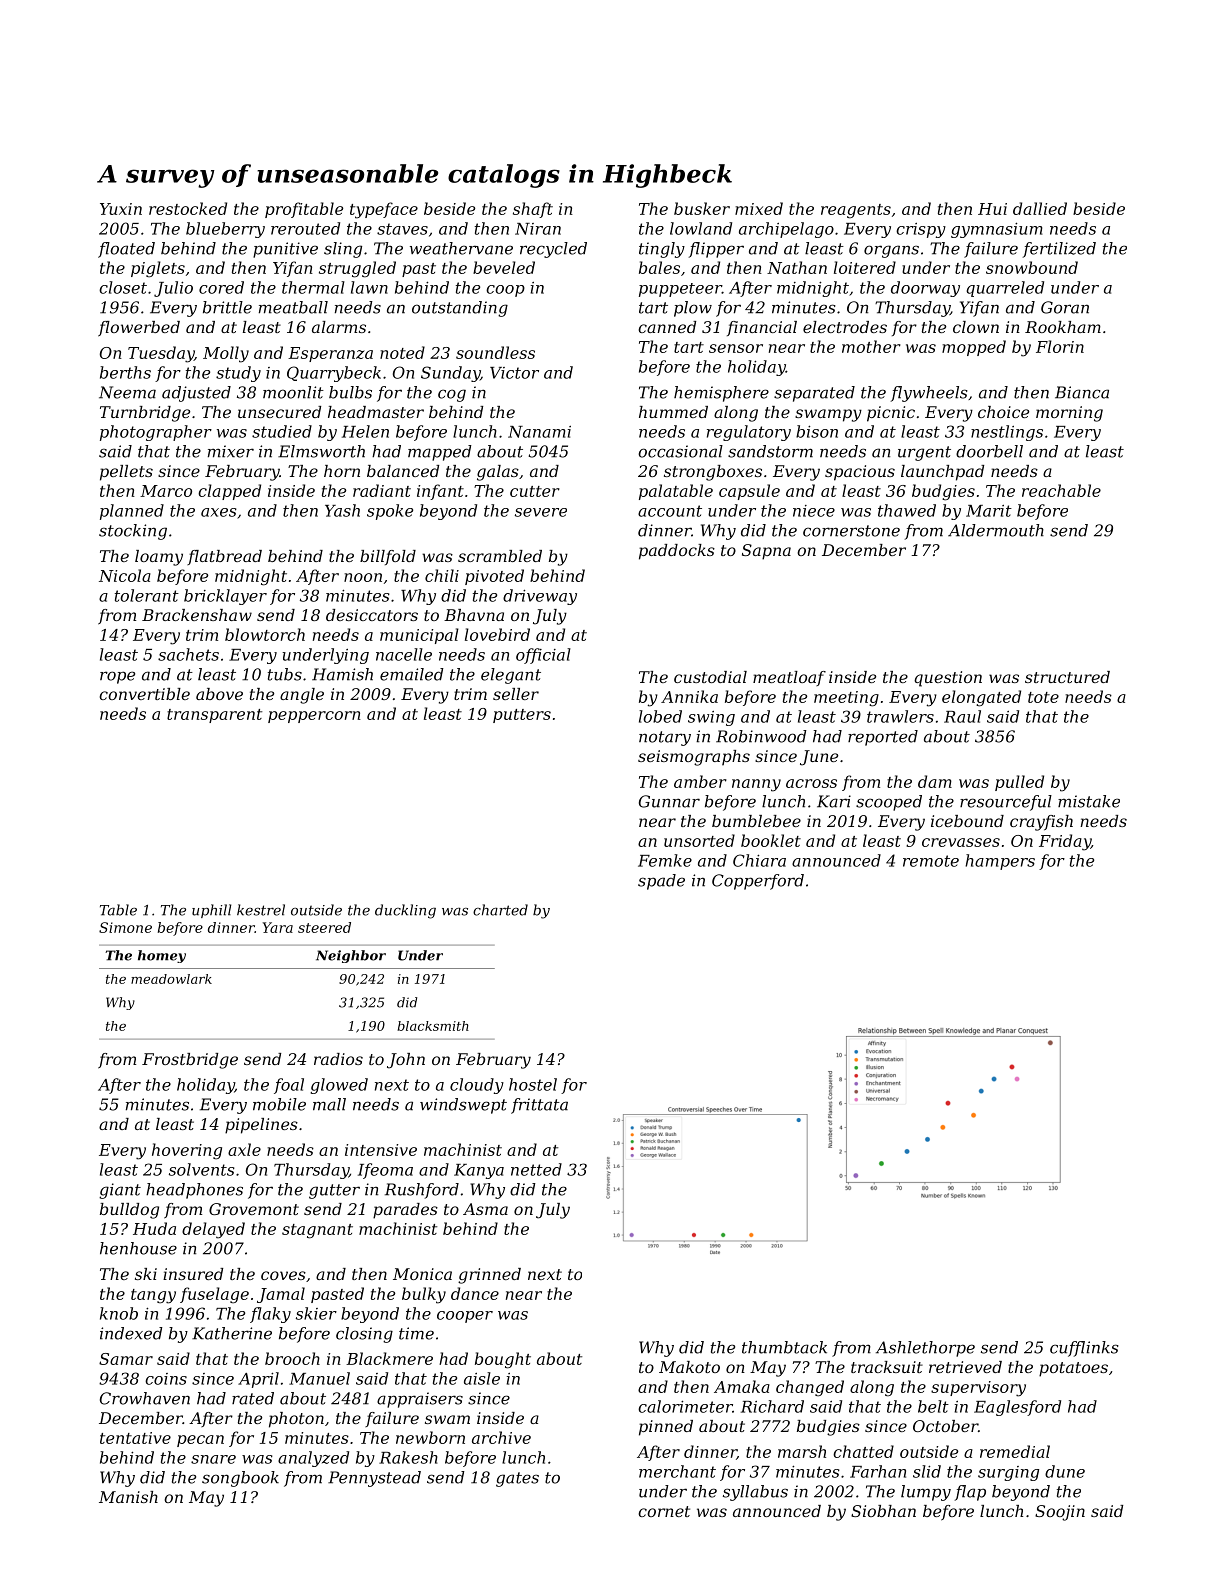 Image resolution: width=1227 pixels, height=1588 pixels. Describe the element at coordinates (948, 679) in the screenshot. I see `question` at that location.
